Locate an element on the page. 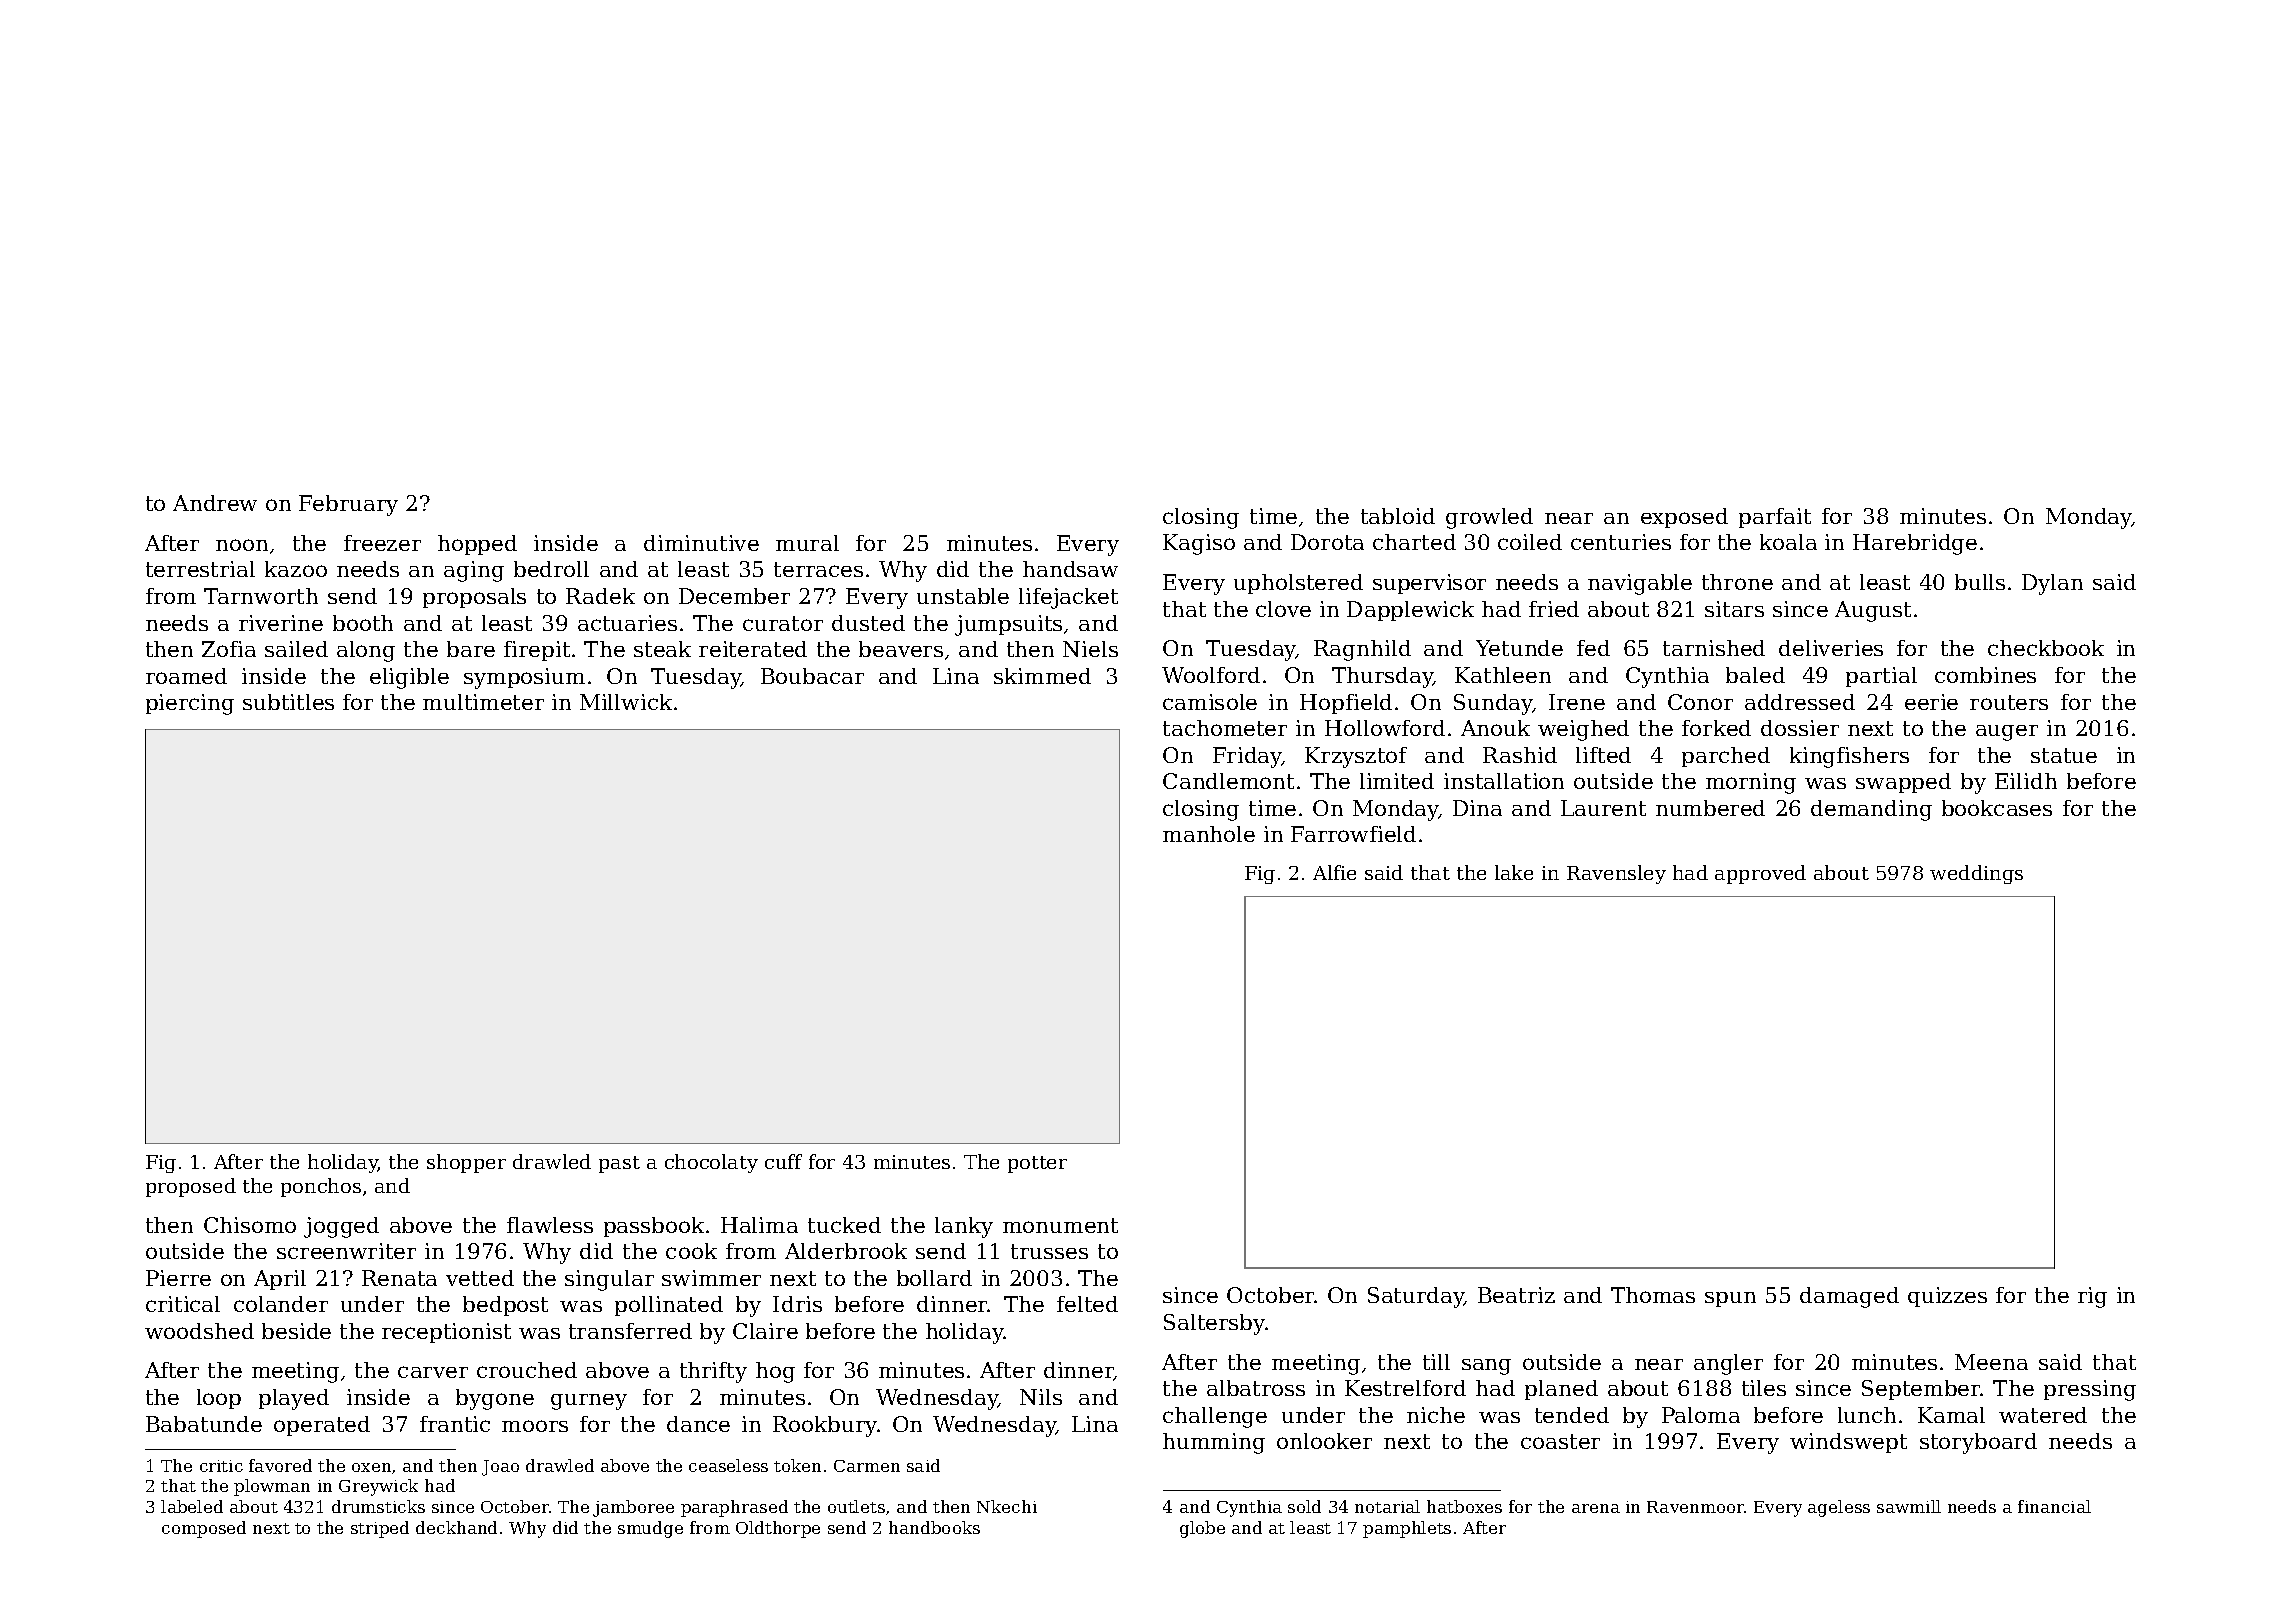  February is located at coordinates (348, 505).
